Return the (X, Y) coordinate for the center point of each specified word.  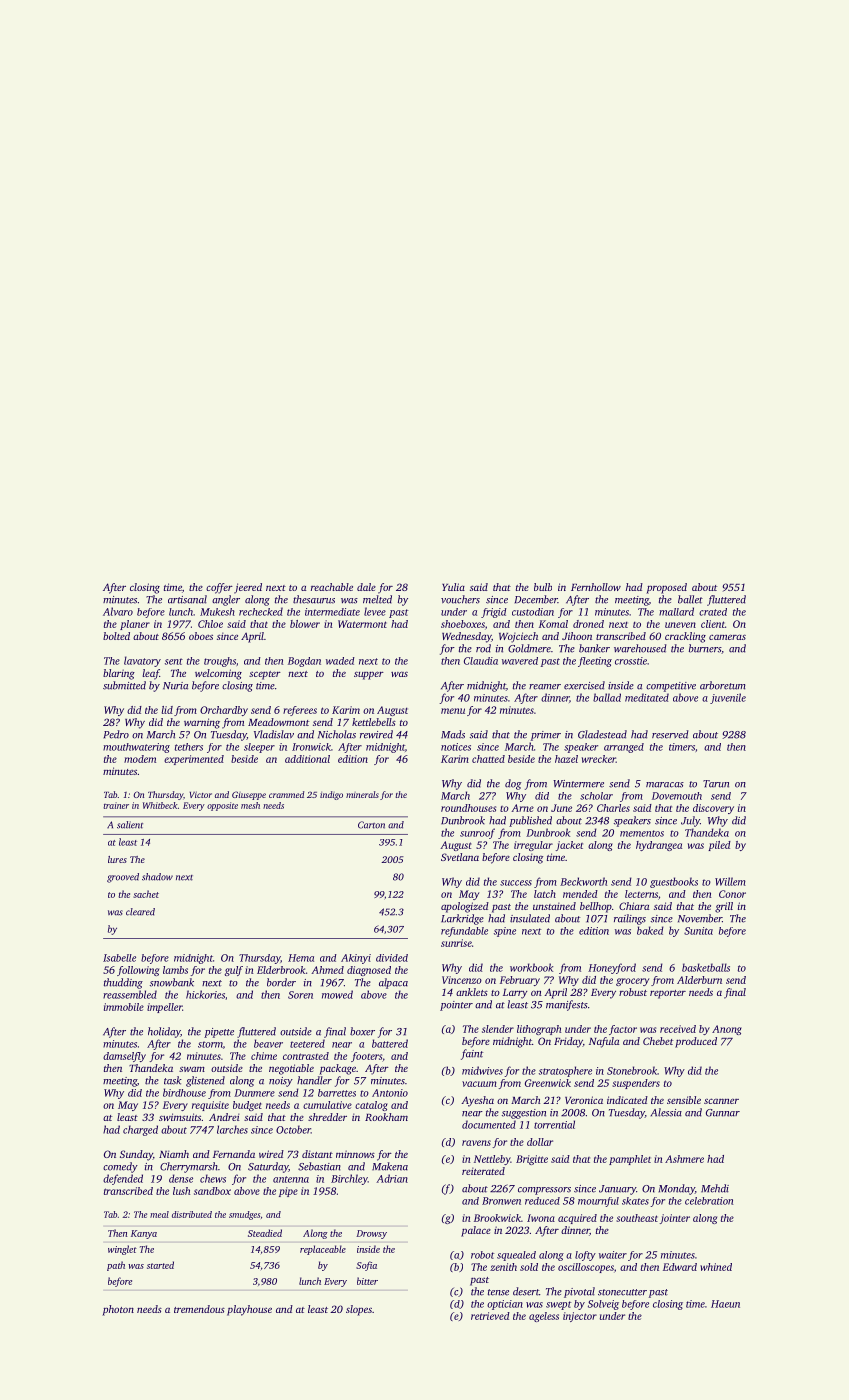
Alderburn (699, 980)
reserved (670, 734)
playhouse (249, 1310)
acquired (577, 1219)
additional (307, 759)
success (516, 883)
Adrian (392, 1178)
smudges (244, 1215)
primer (546, 736)
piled (719, 846)
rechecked (261, 611)
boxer (362, 1031)
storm (210, 1044)
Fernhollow (596, 587)
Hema (301, 958)
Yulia (453, 587)
